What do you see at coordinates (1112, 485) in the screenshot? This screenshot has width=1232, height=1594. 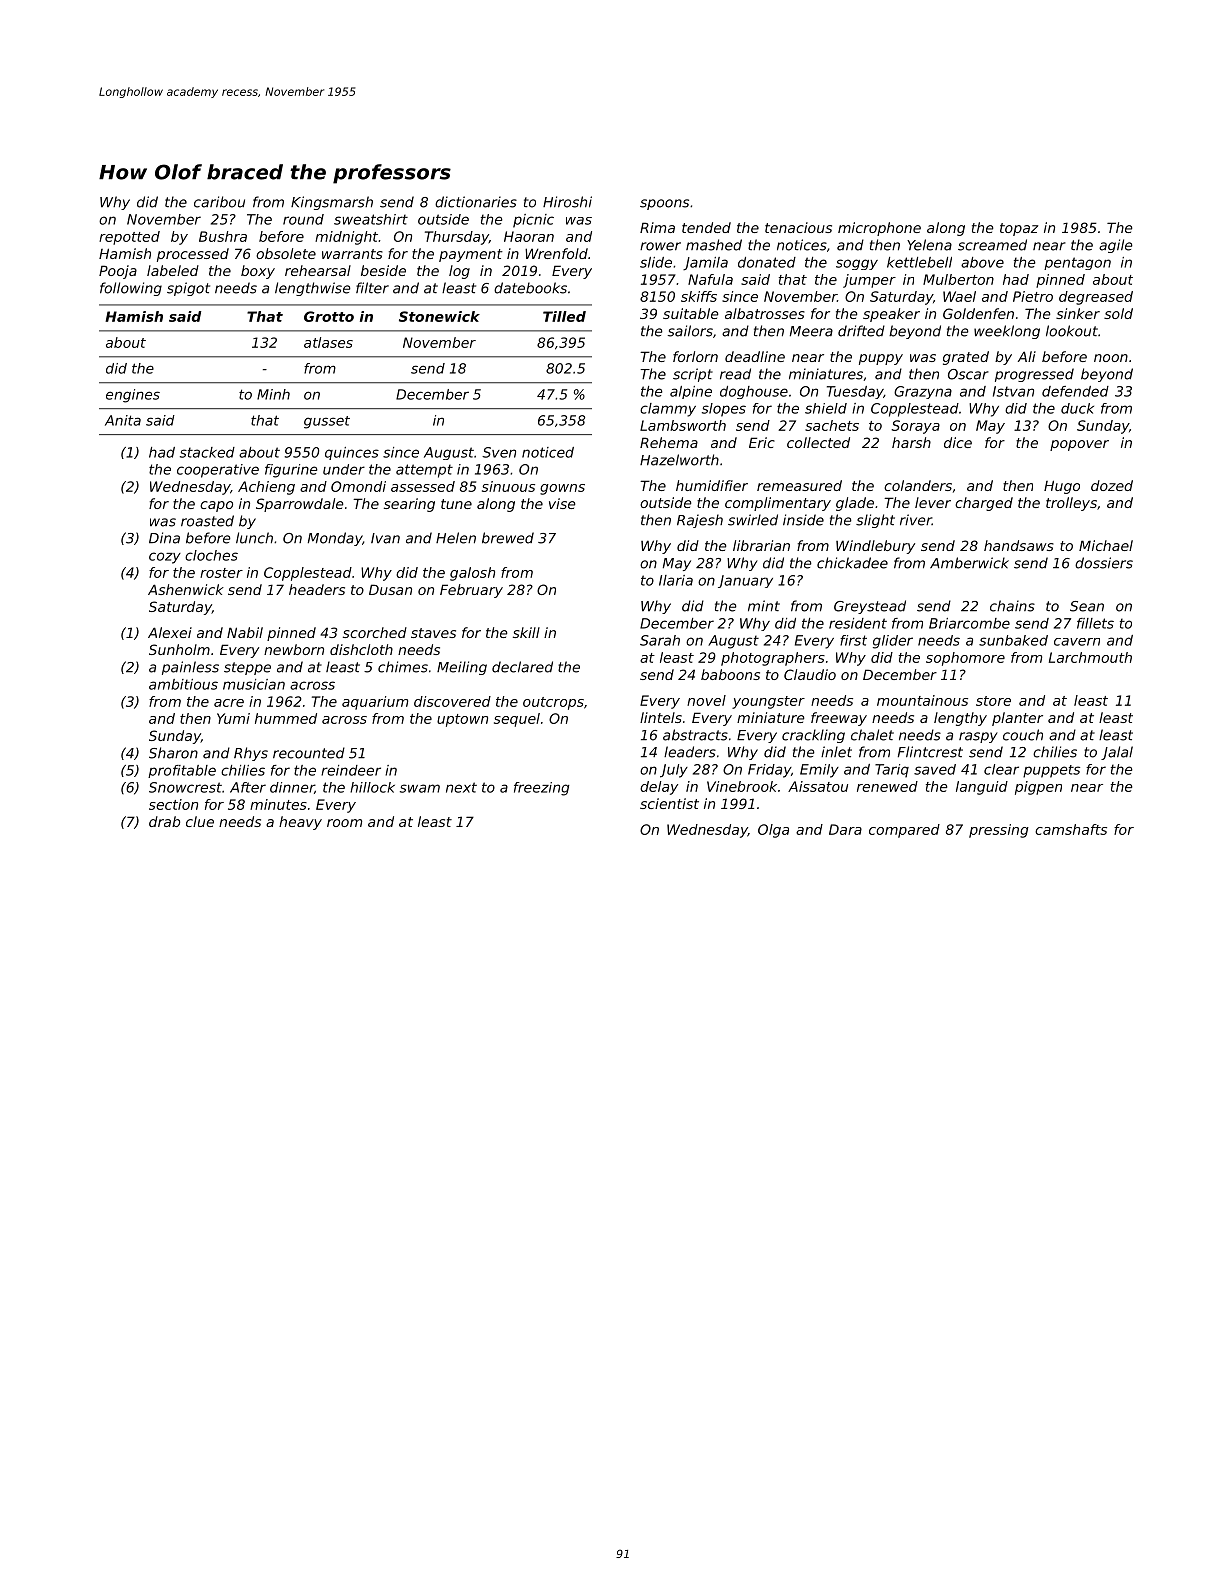 I see `dozed` at bounding box center [1112, 485].
